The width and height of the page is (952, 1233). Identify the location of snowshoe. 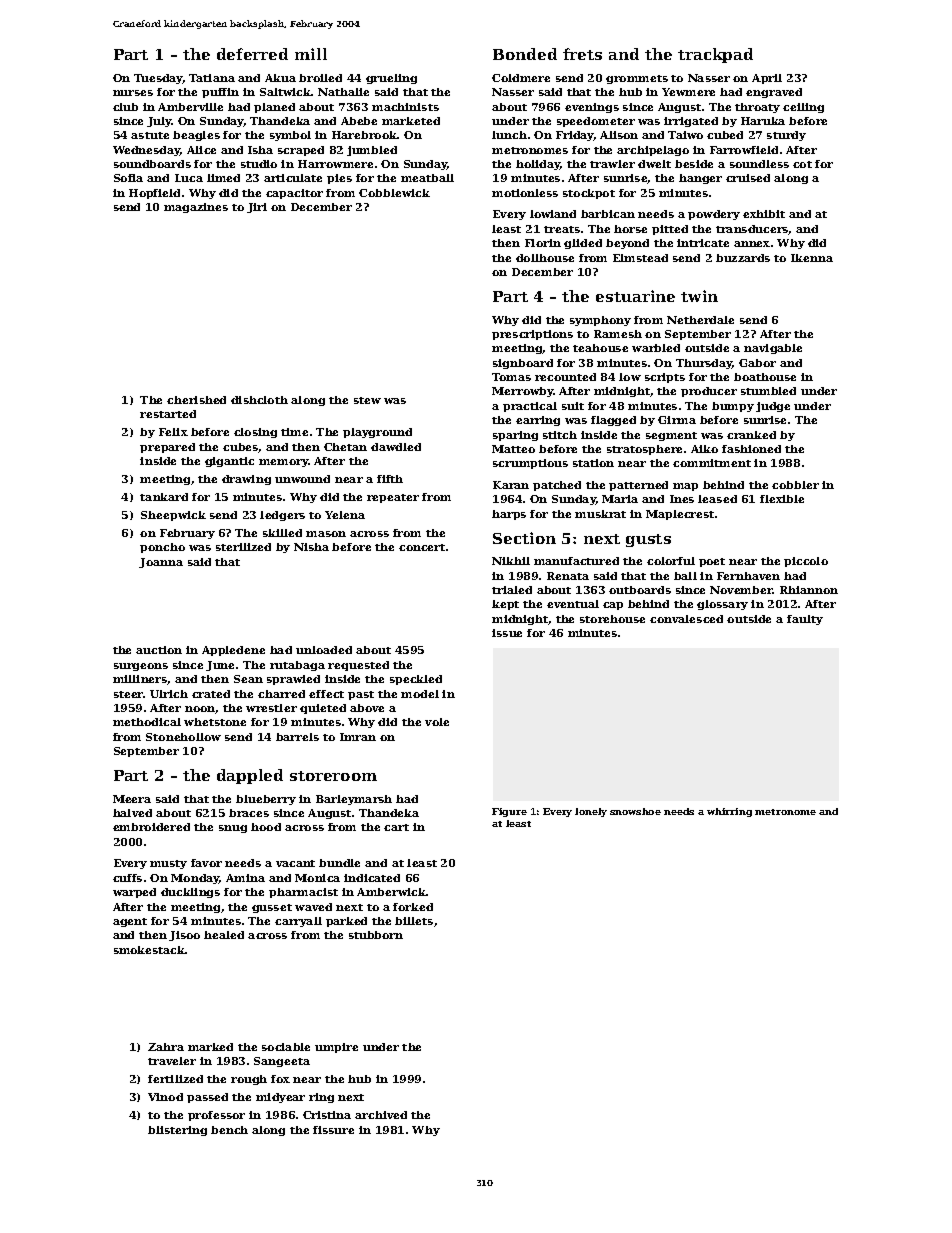
(635, 811).
